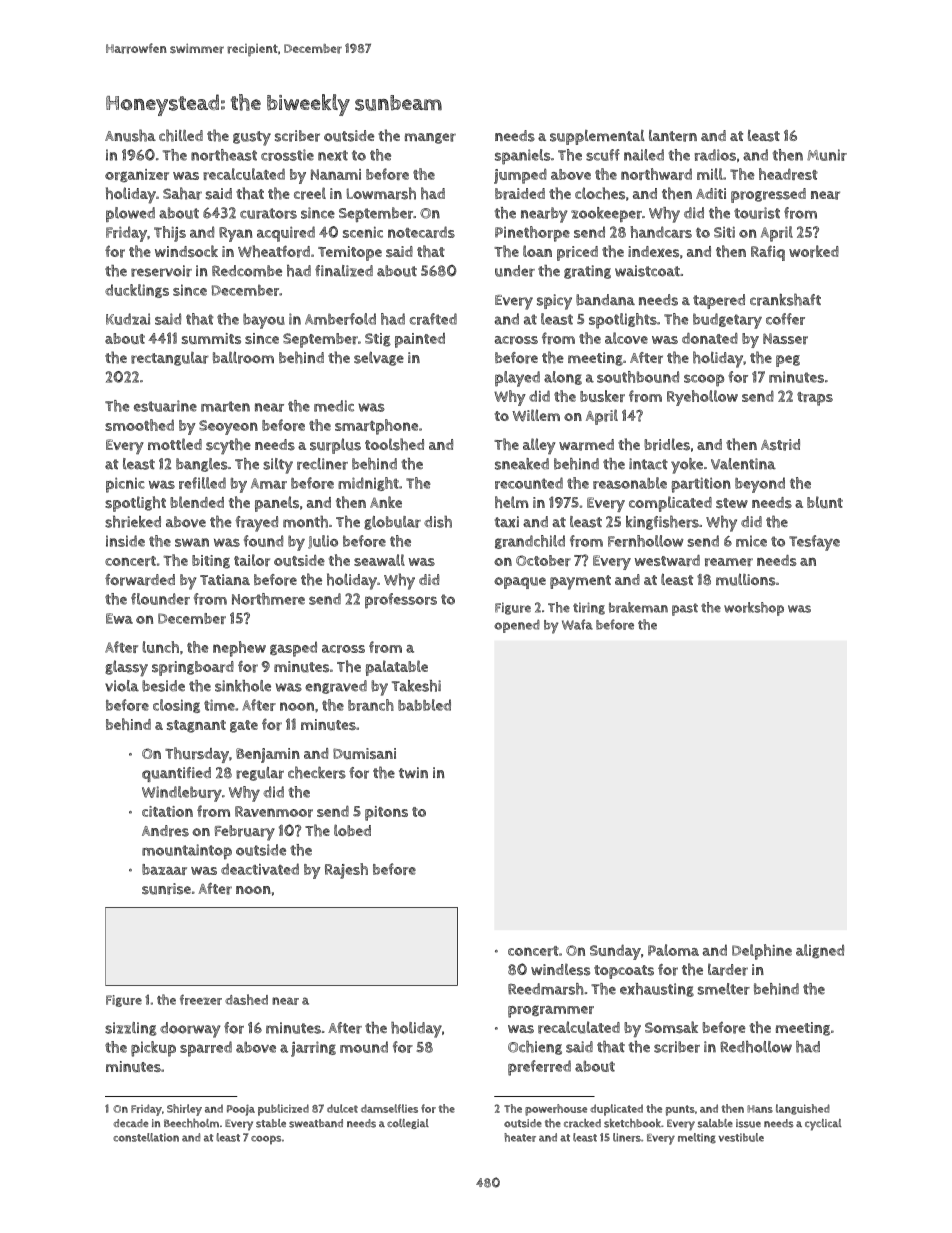 This document has height=1233, width=952. I want to click on vestibule, so click(741, 1137).
